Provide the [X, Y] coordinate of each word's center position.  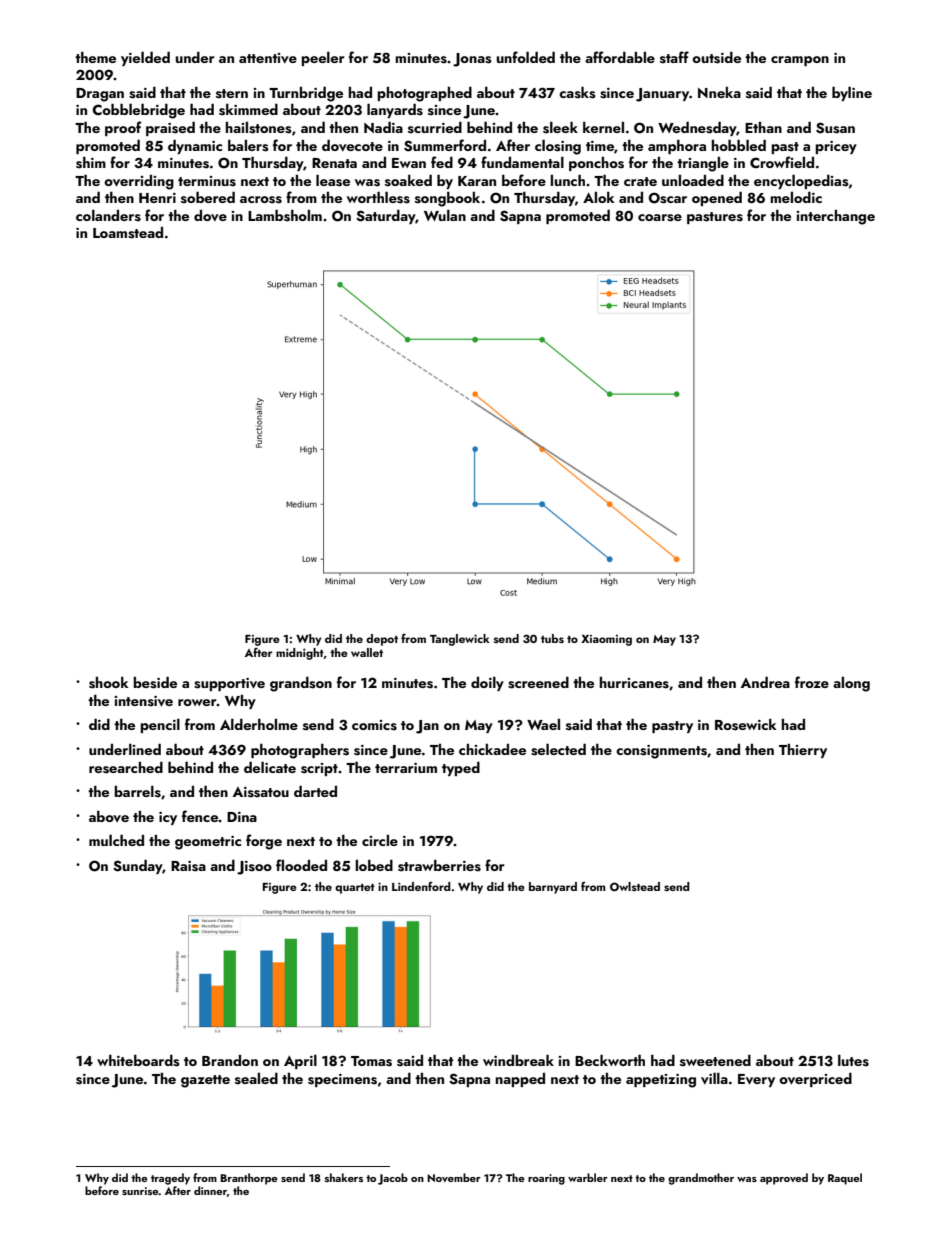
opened [717, 198]
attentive [268, 58]
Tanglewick [460, 640]
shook [109, 682]
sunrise [140, 1191]
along [851, 684]
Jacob [393, 1179]
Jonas [472, 60]
